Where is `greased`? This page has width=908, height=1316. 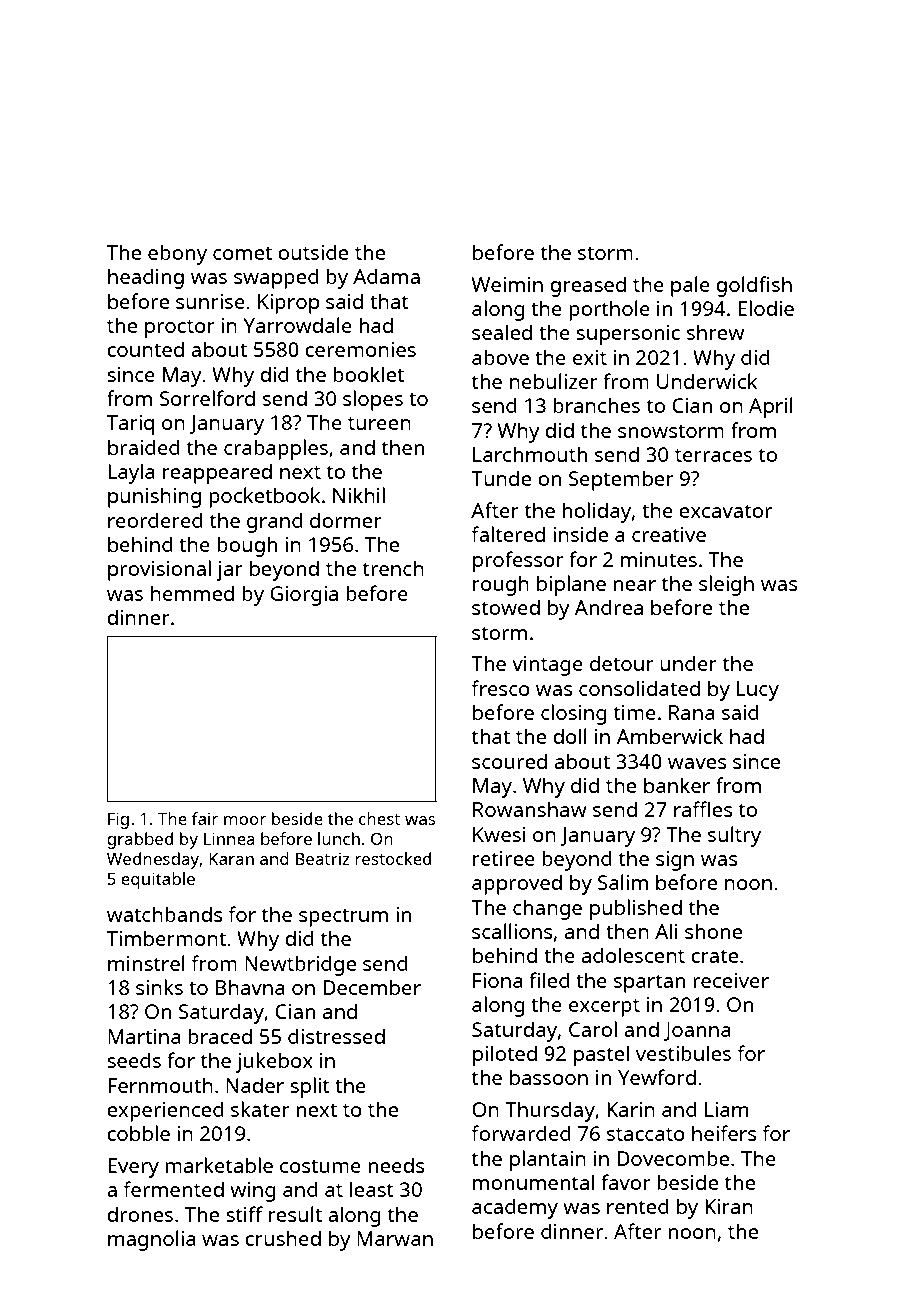 greased is located at coordinates (588, 287).
